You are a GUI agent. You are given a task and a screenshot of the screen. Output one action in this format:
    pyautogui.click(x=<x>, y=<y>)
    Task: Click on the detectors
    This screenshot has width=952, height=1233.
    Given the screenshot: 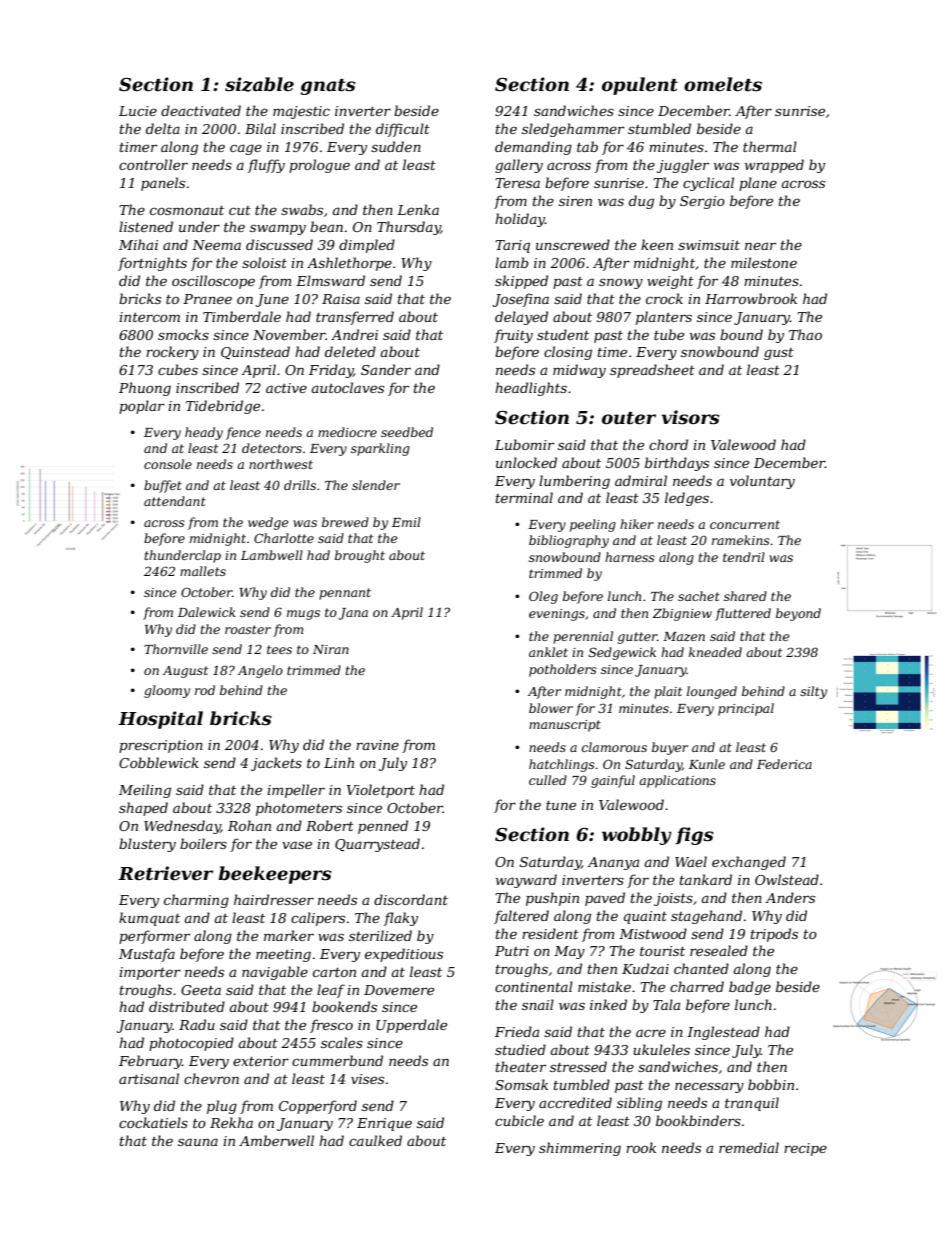 What is the action you would take?
    pyautogui.click(x=272, y=448)
